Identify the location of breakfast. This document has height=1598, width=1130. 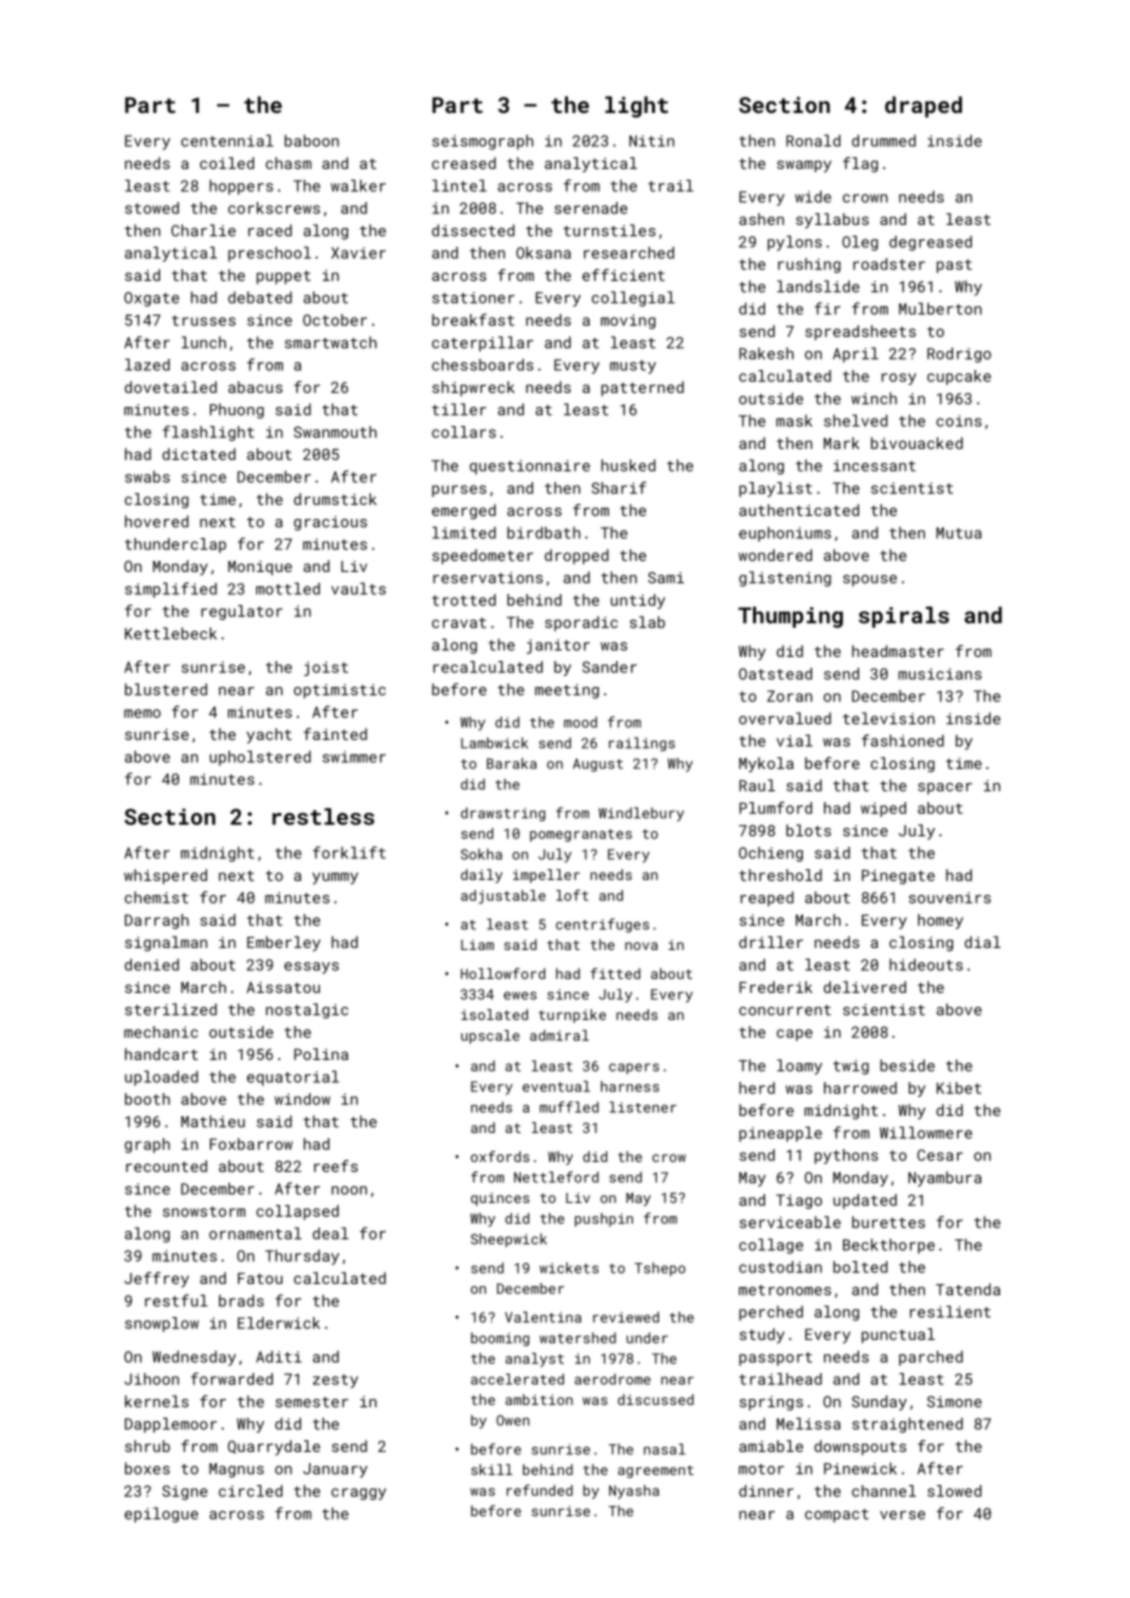
(473, 319).
